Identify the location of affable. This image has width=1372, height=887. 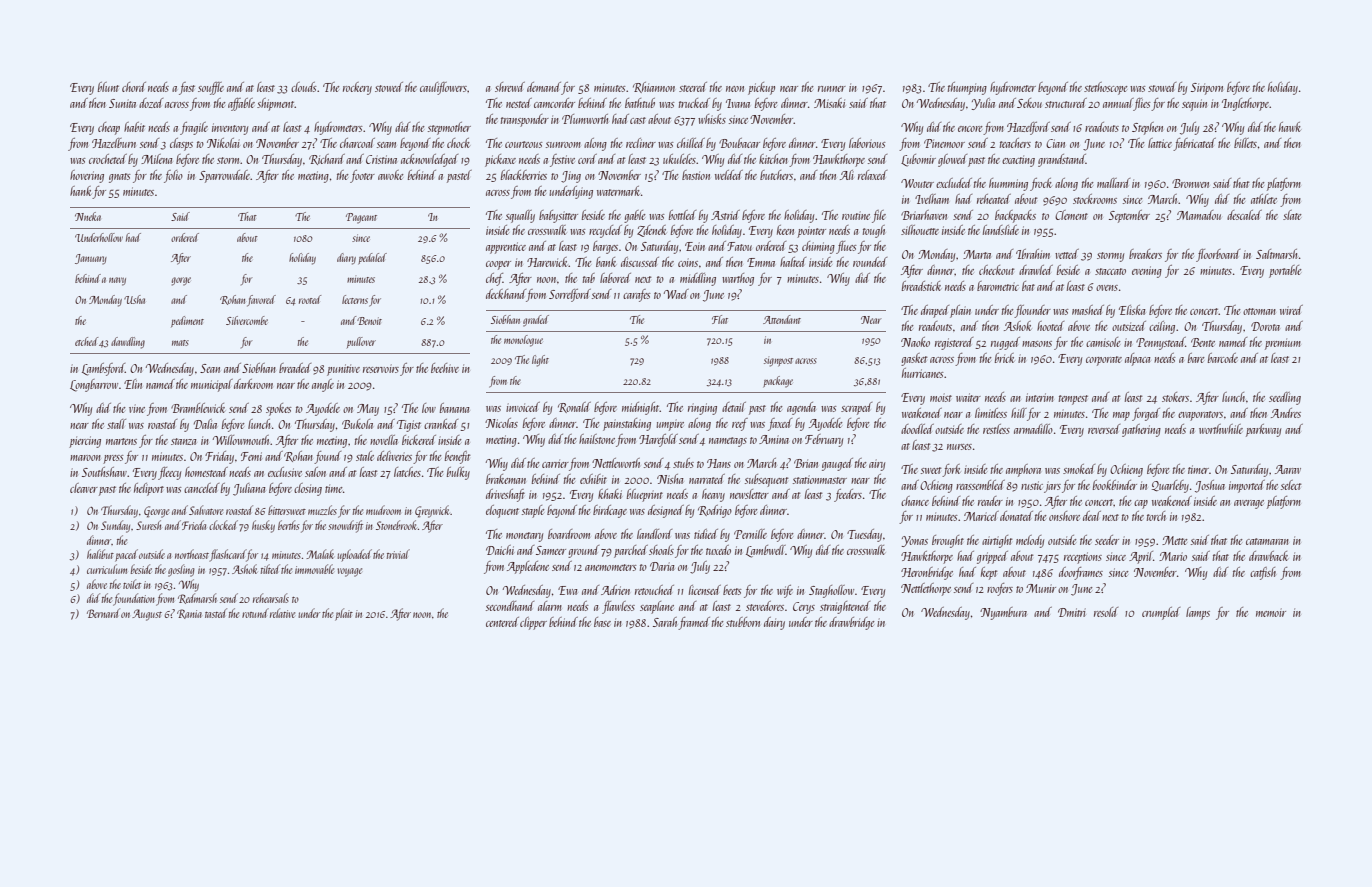
(241, 104).
